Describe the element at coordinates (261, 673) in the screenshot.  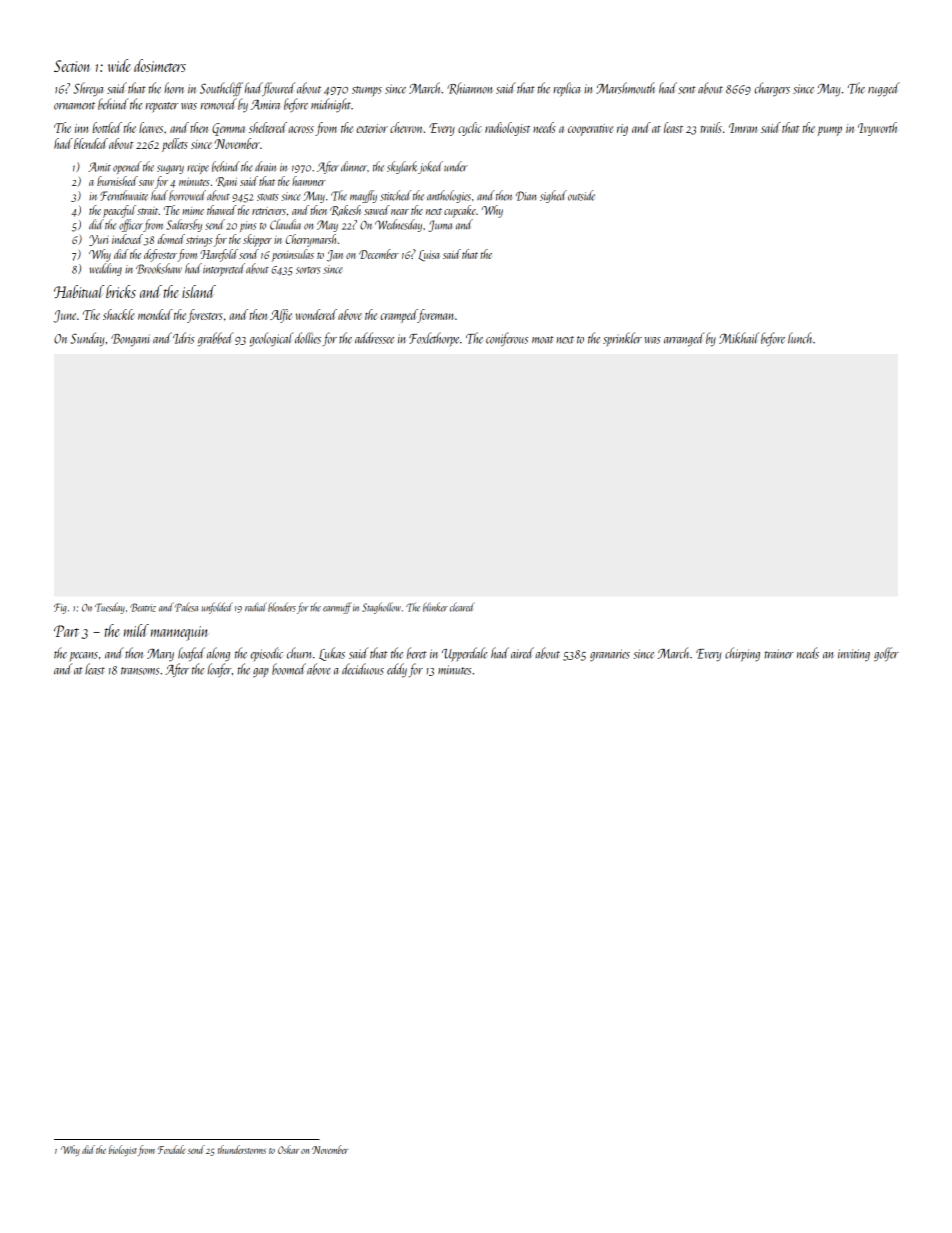
I see `gap` at that location.
